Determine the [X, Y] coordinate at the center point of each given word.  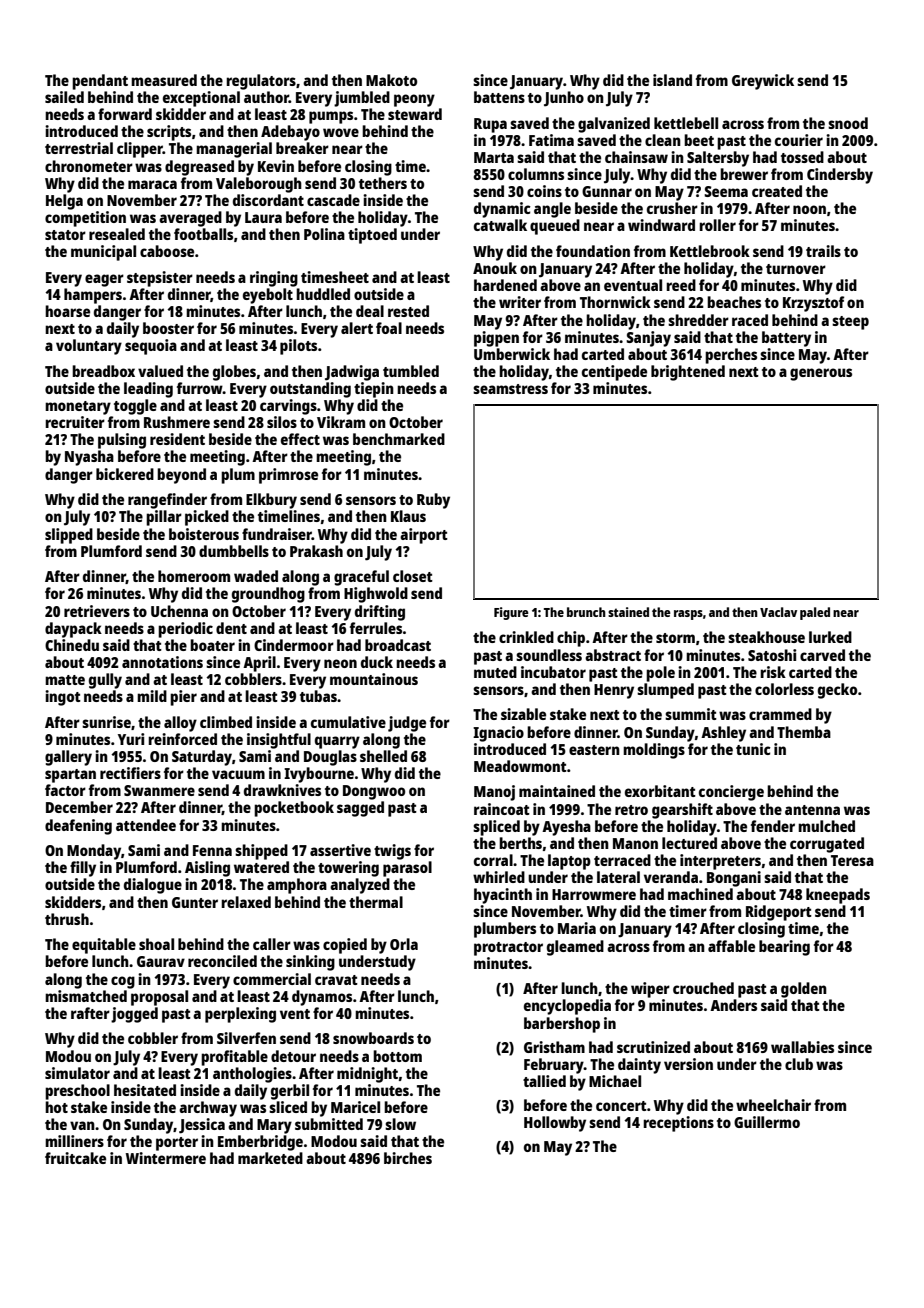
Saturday [202, 758]
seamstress [510, 389]
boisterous [204, 534]
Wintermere [166, 1158]
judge [407, 724]
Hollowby [555, 1124]
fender [773, 826]
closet [413, 576]
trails [823, 251]
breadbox [103, 371]
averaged [190, 219]
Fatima [551, 140]
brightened [688, 373]
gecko [837, 691]
